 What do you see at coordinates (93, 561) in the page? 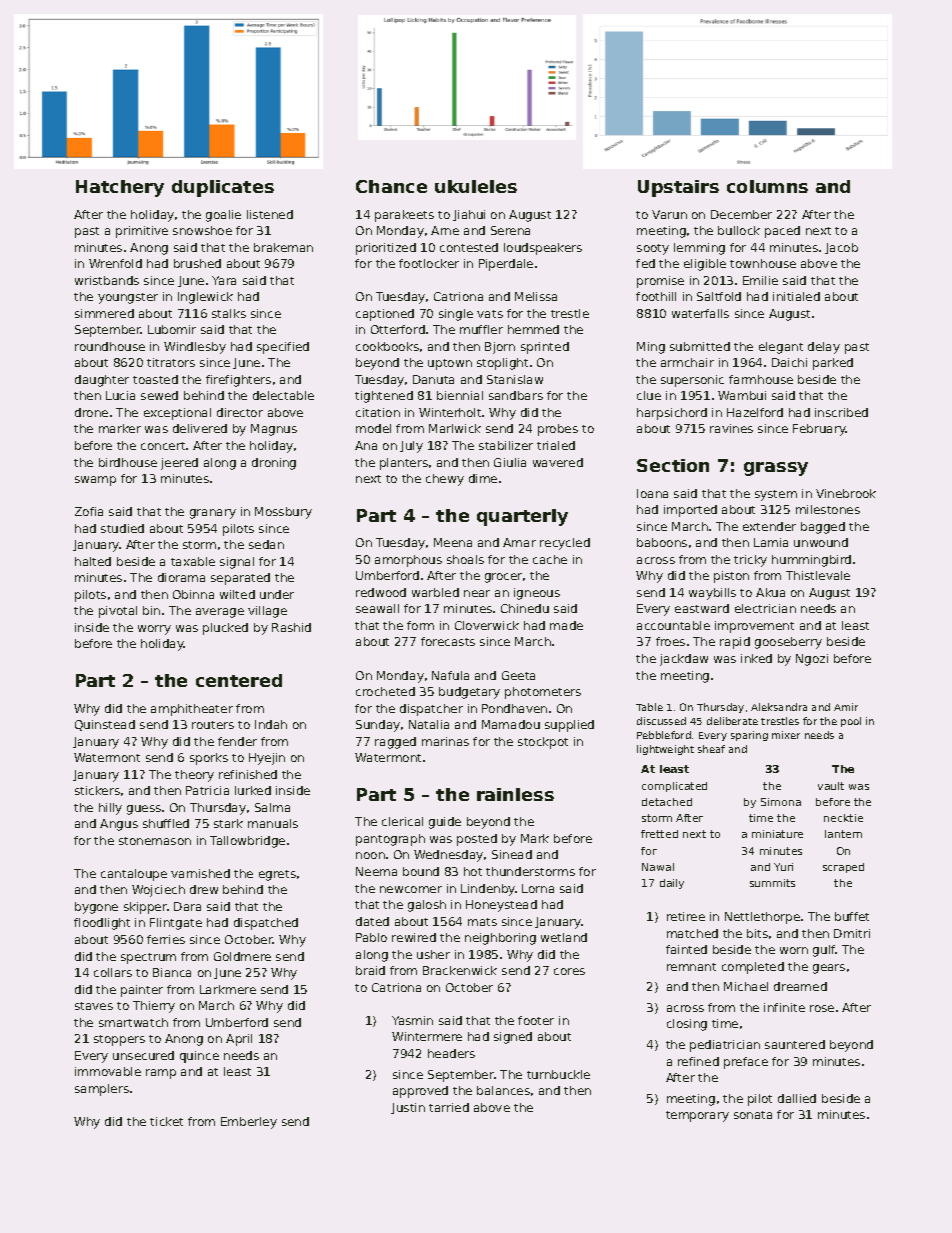
I see `halted` at bounding box center [93, 561].
